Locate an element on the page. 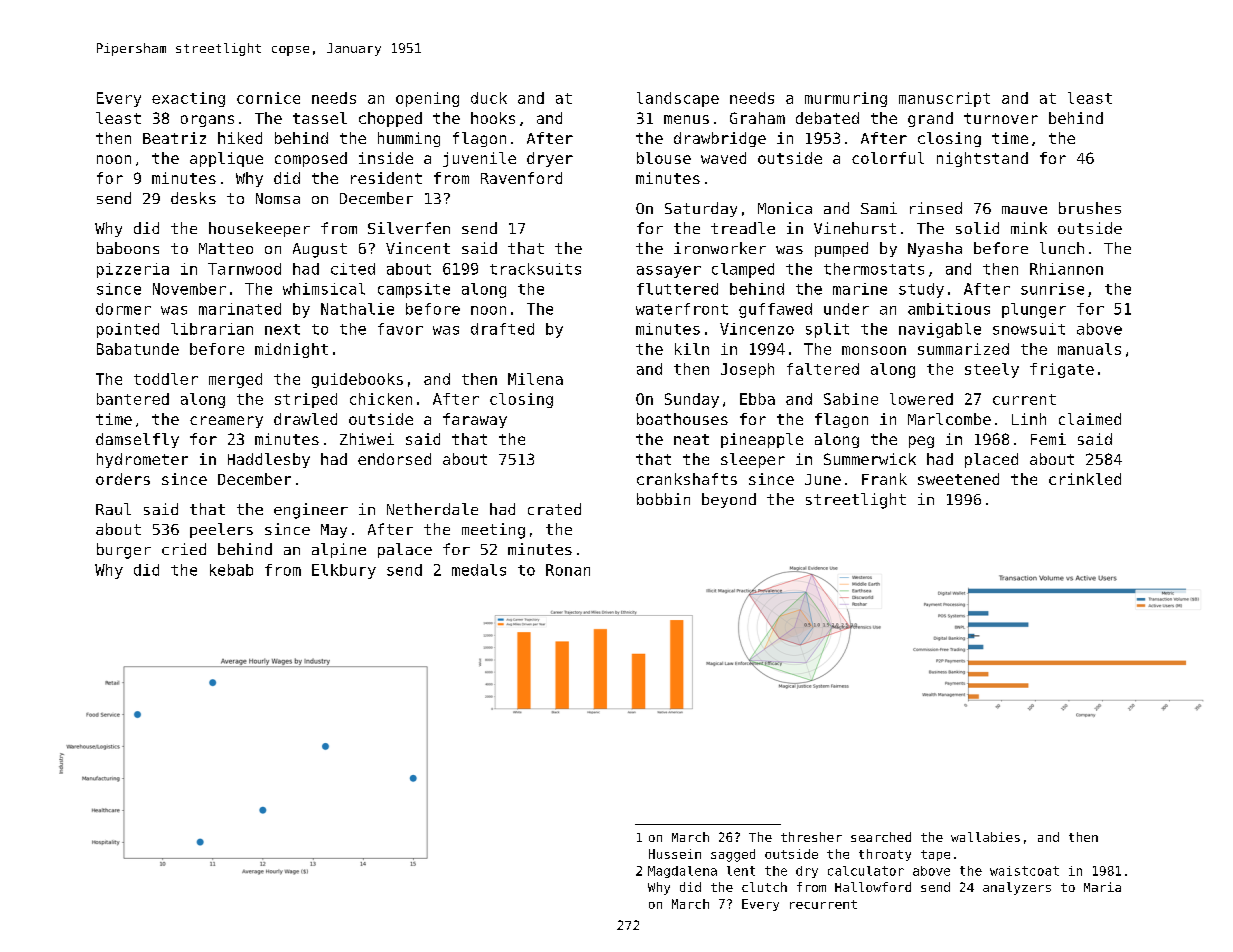 The width and height of the image is (1233, 952). Magdalena is located at coordinates (682, 872).
